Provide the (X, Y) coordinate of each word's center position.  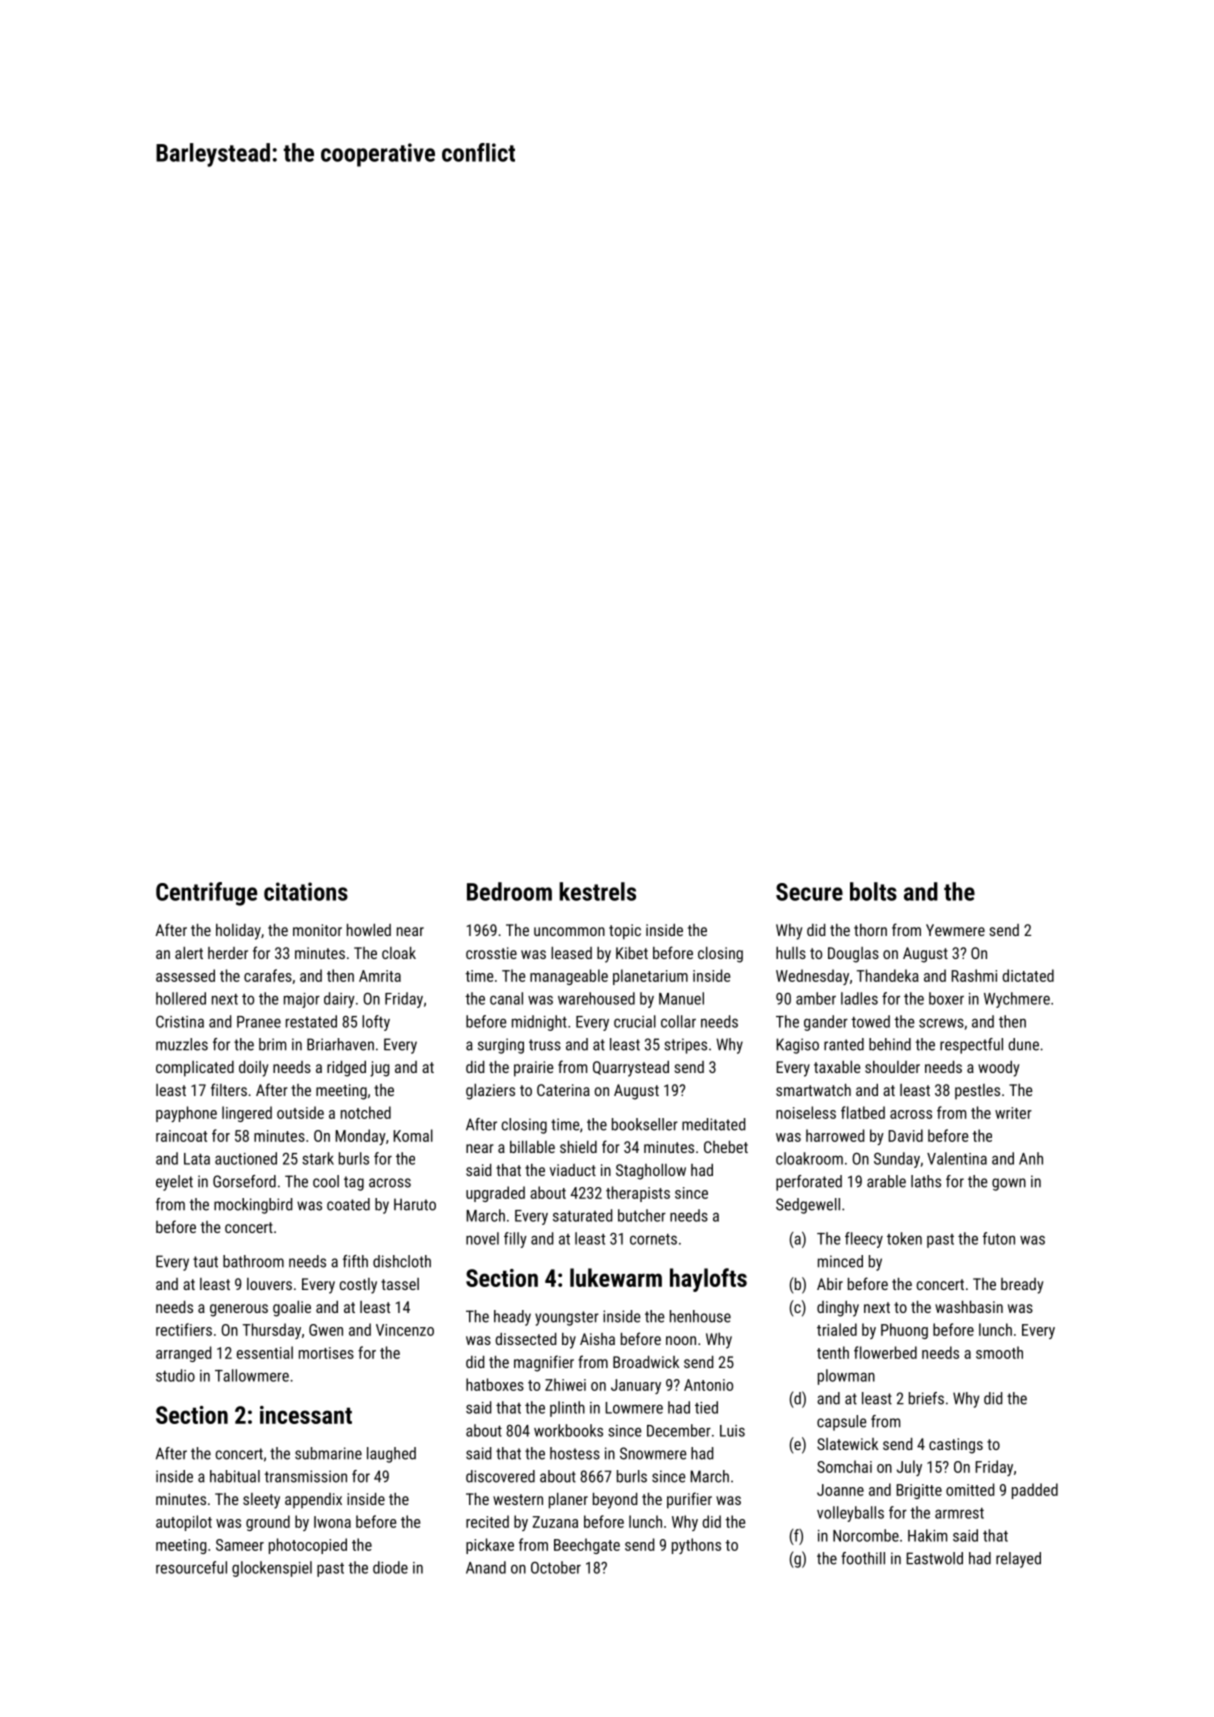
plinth (567, 1409)
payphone (186, 1114)
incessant (306, 1415)
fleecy (864, 1240)
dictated (1028, 975)
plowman (846, 1377)
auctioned (246, 1158)
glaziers (490, 1092)
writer (1013, 1113)
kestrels (597, 891)
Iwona (332, 1522)
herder (228, 953)
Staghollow (651, 1172)
